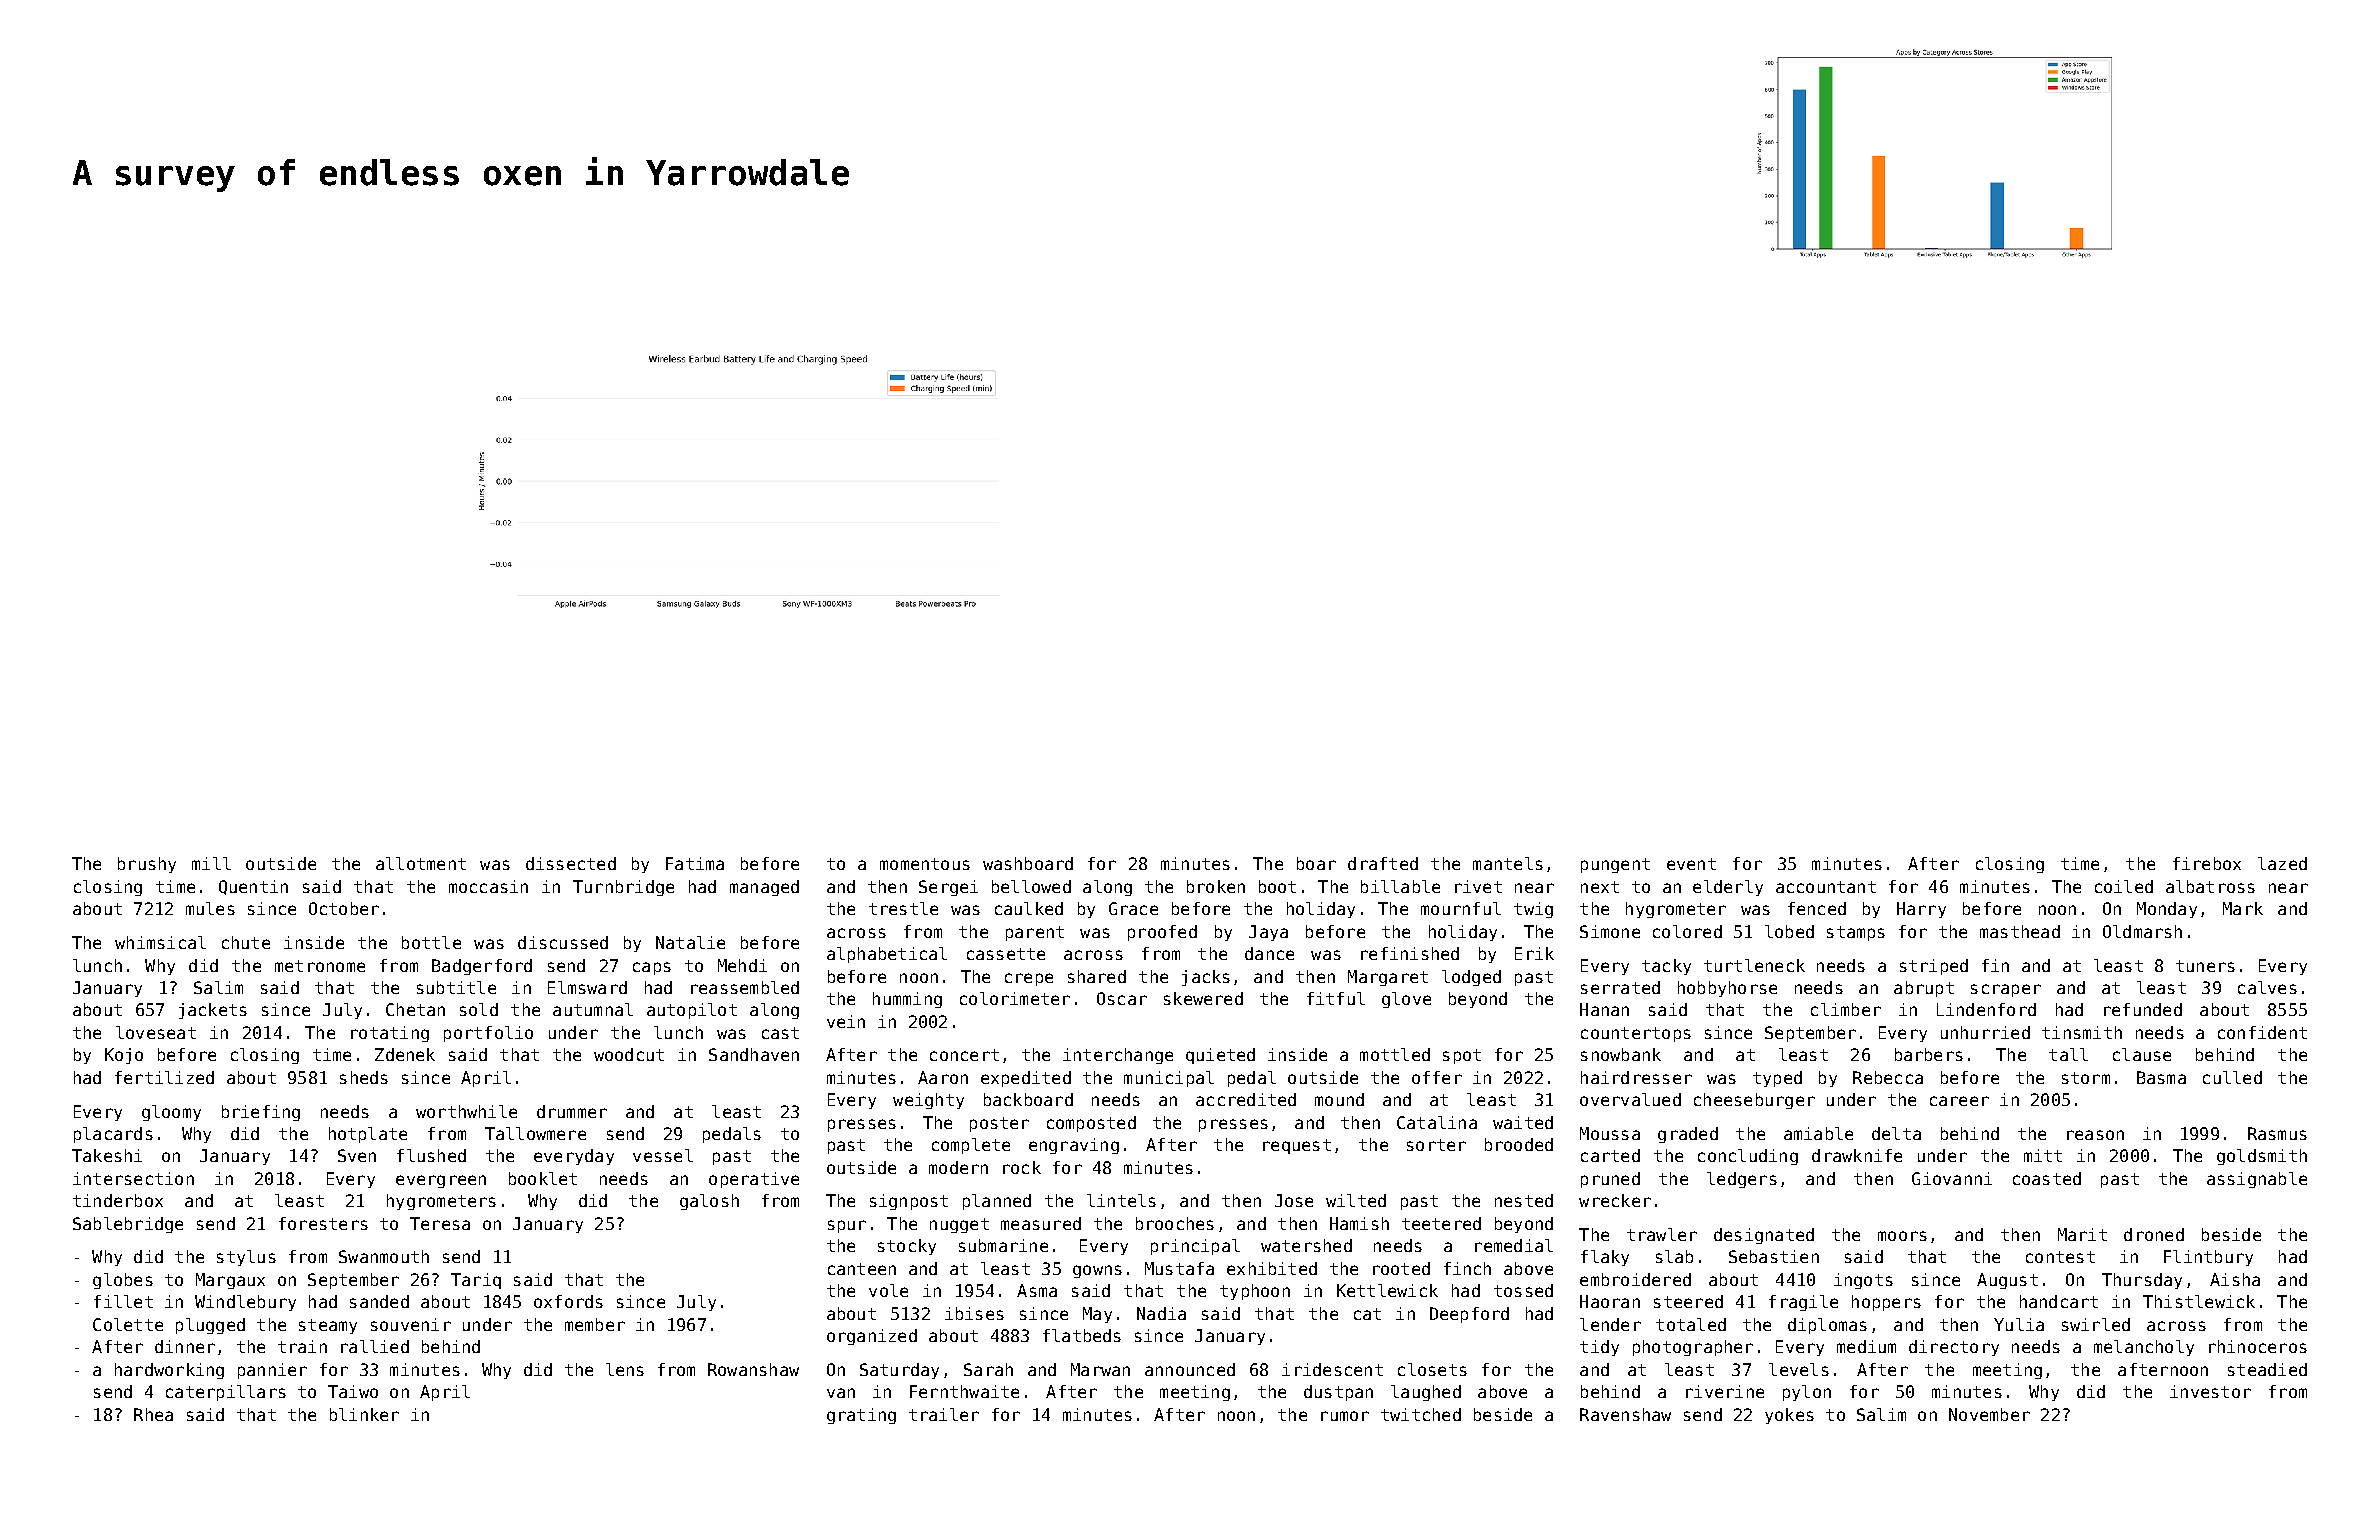  Describe the element at coordinates (153, 1414) in the screenshot. I see `Rhea` at that location.
